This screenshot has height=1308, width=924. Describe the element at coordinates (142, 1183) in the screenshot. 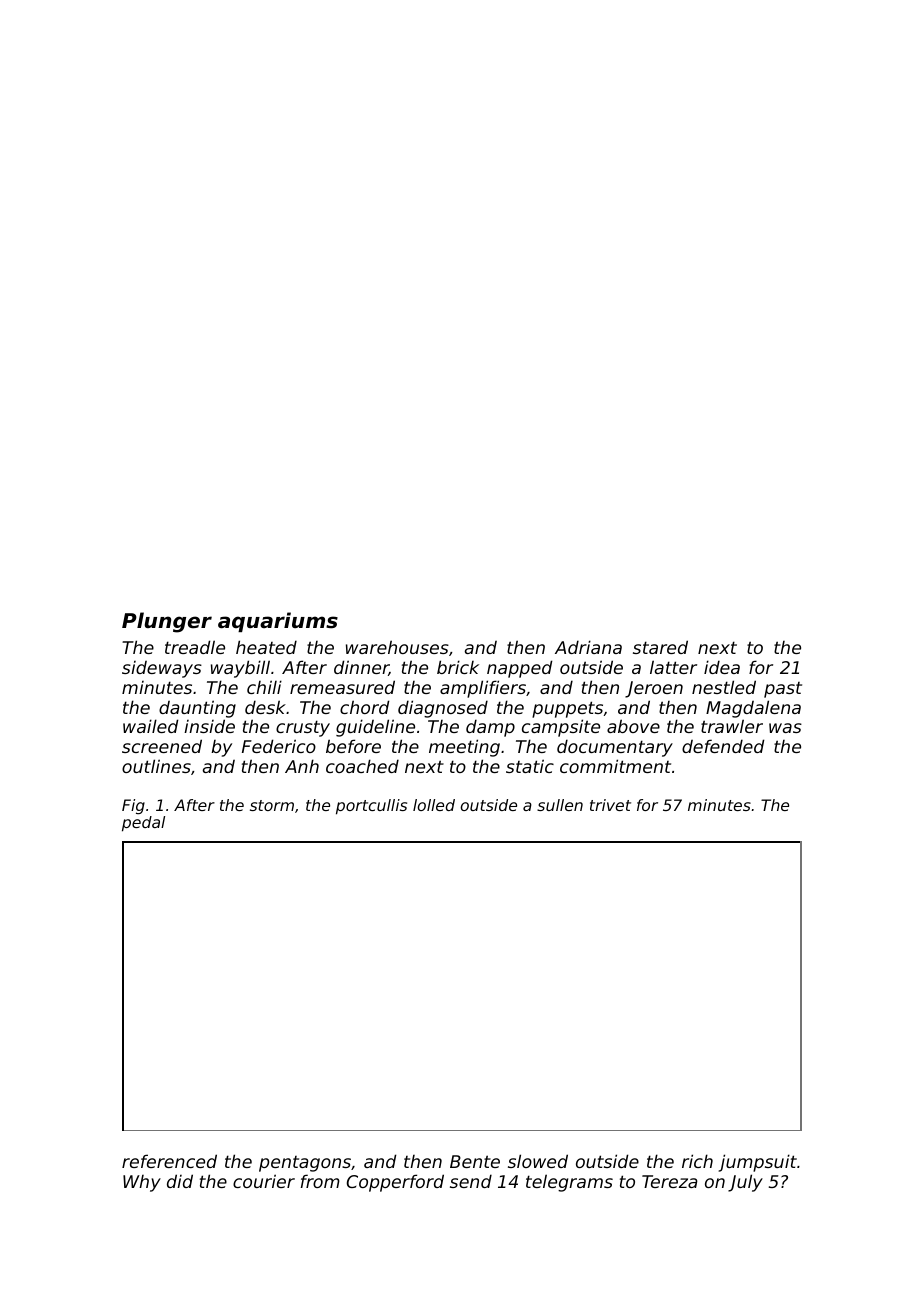

I see `Why` at that location.
